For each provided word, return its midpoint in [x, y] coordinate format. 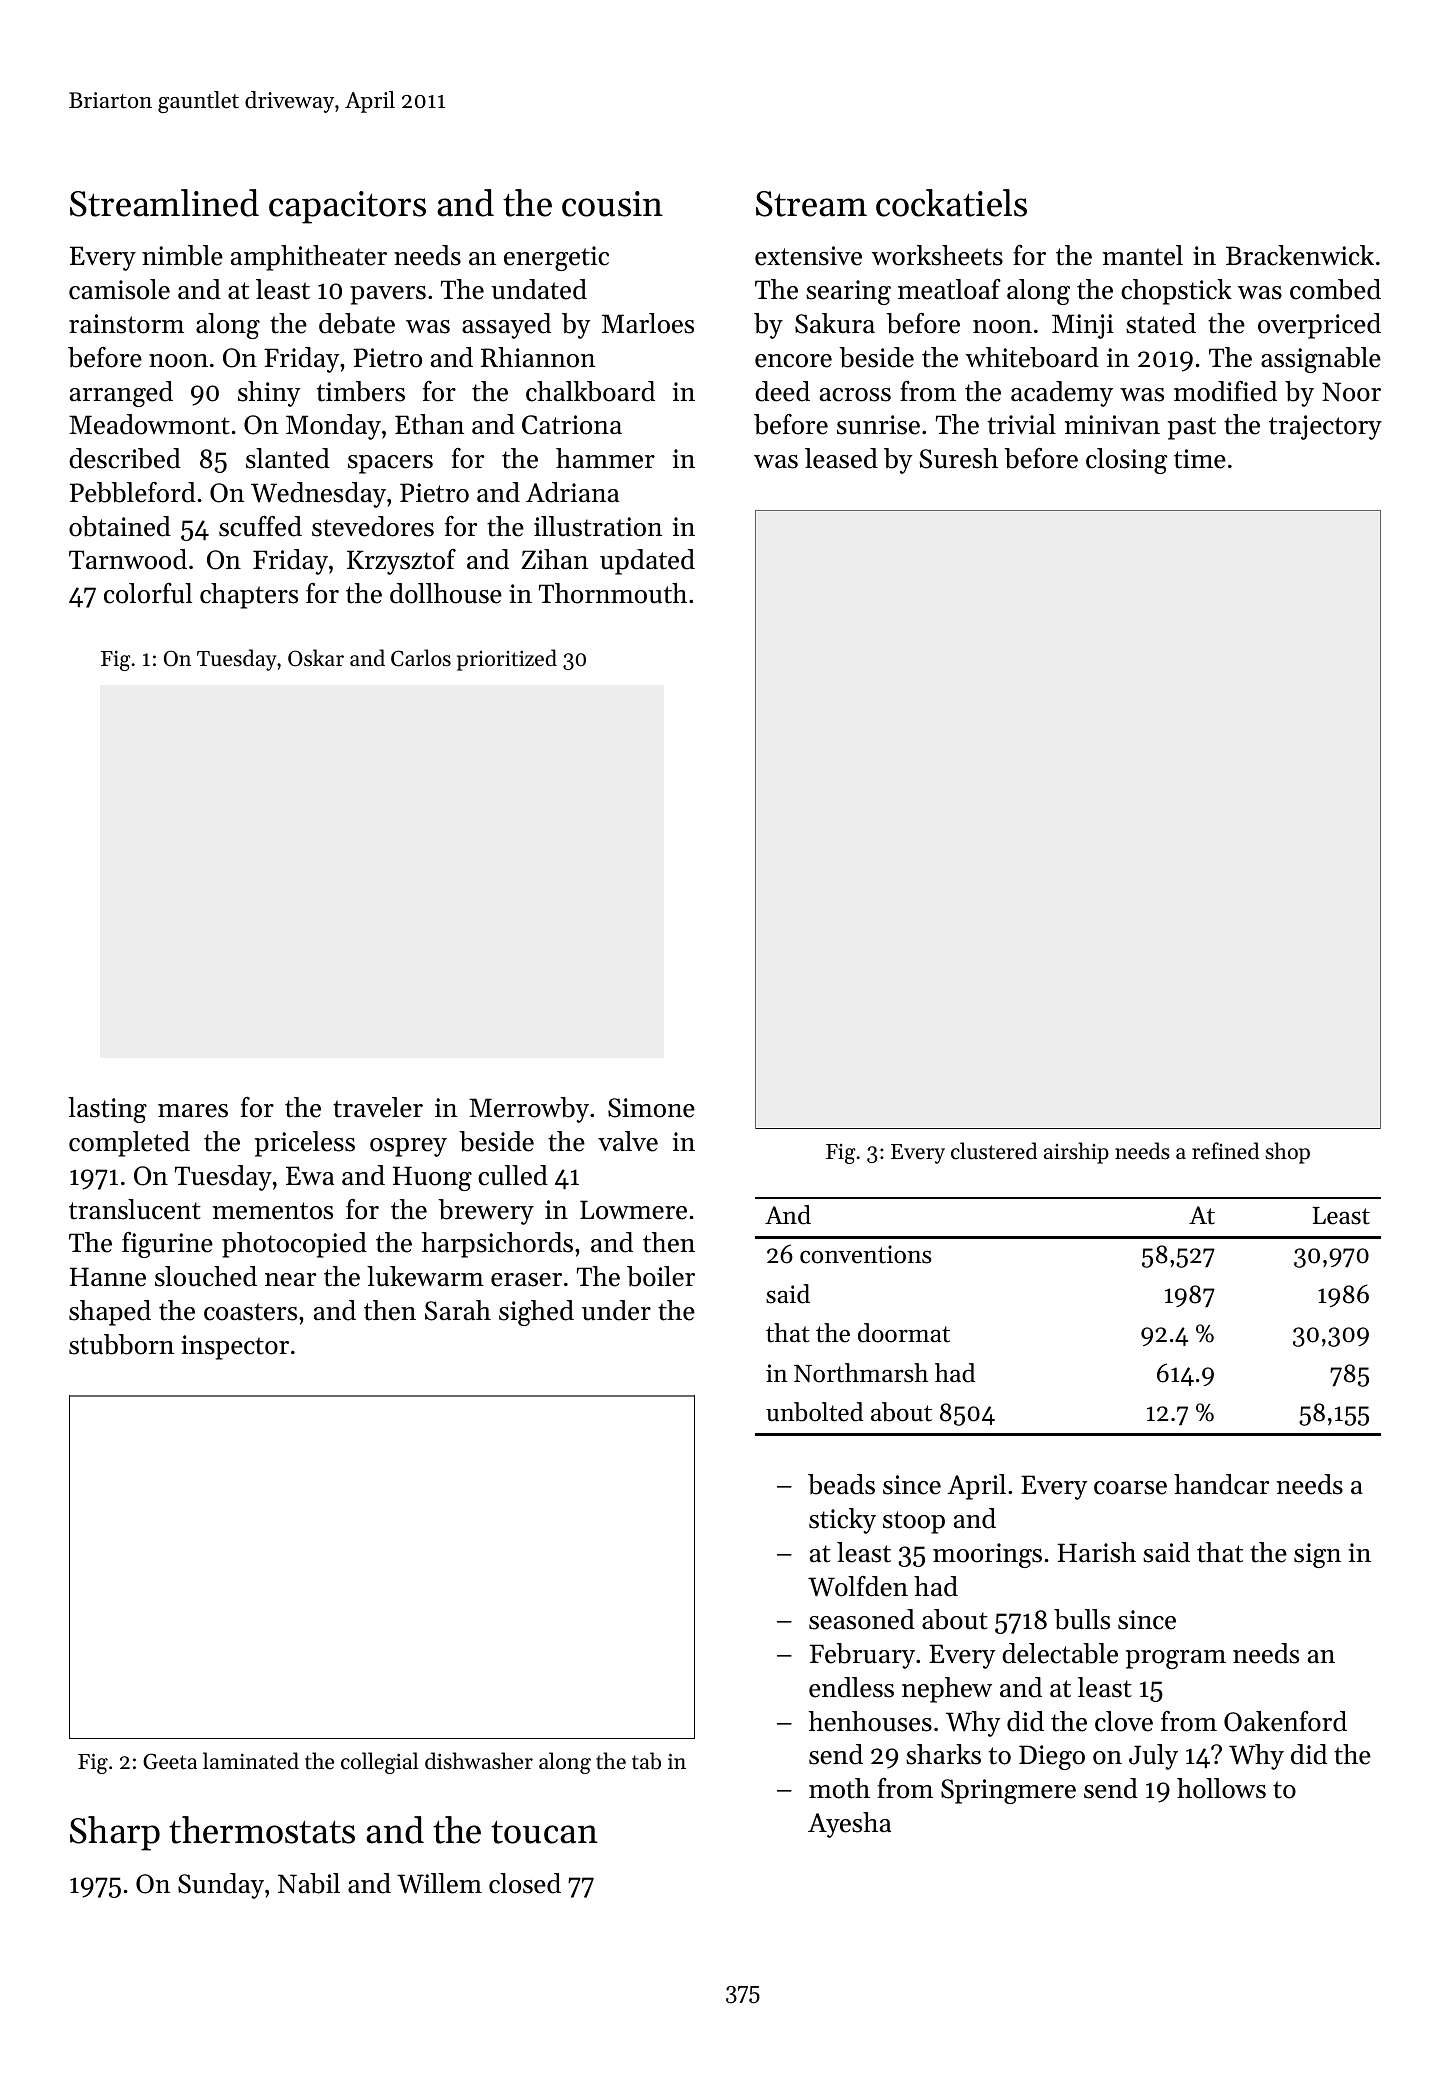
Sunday [221, 1886]
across [855, 395]
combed [1335, 289]
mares [193, 1111]
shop [1288, 1153]
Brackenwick [1300, 255]
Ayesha [849, 1825]
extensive [808, 256]
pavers [388, 295]
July [1153, 1757]
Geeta [170, 1761]
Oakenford [1285, 1721]
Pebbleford [133, 492]
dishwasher [479, 1761]
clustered [994, 1151]
